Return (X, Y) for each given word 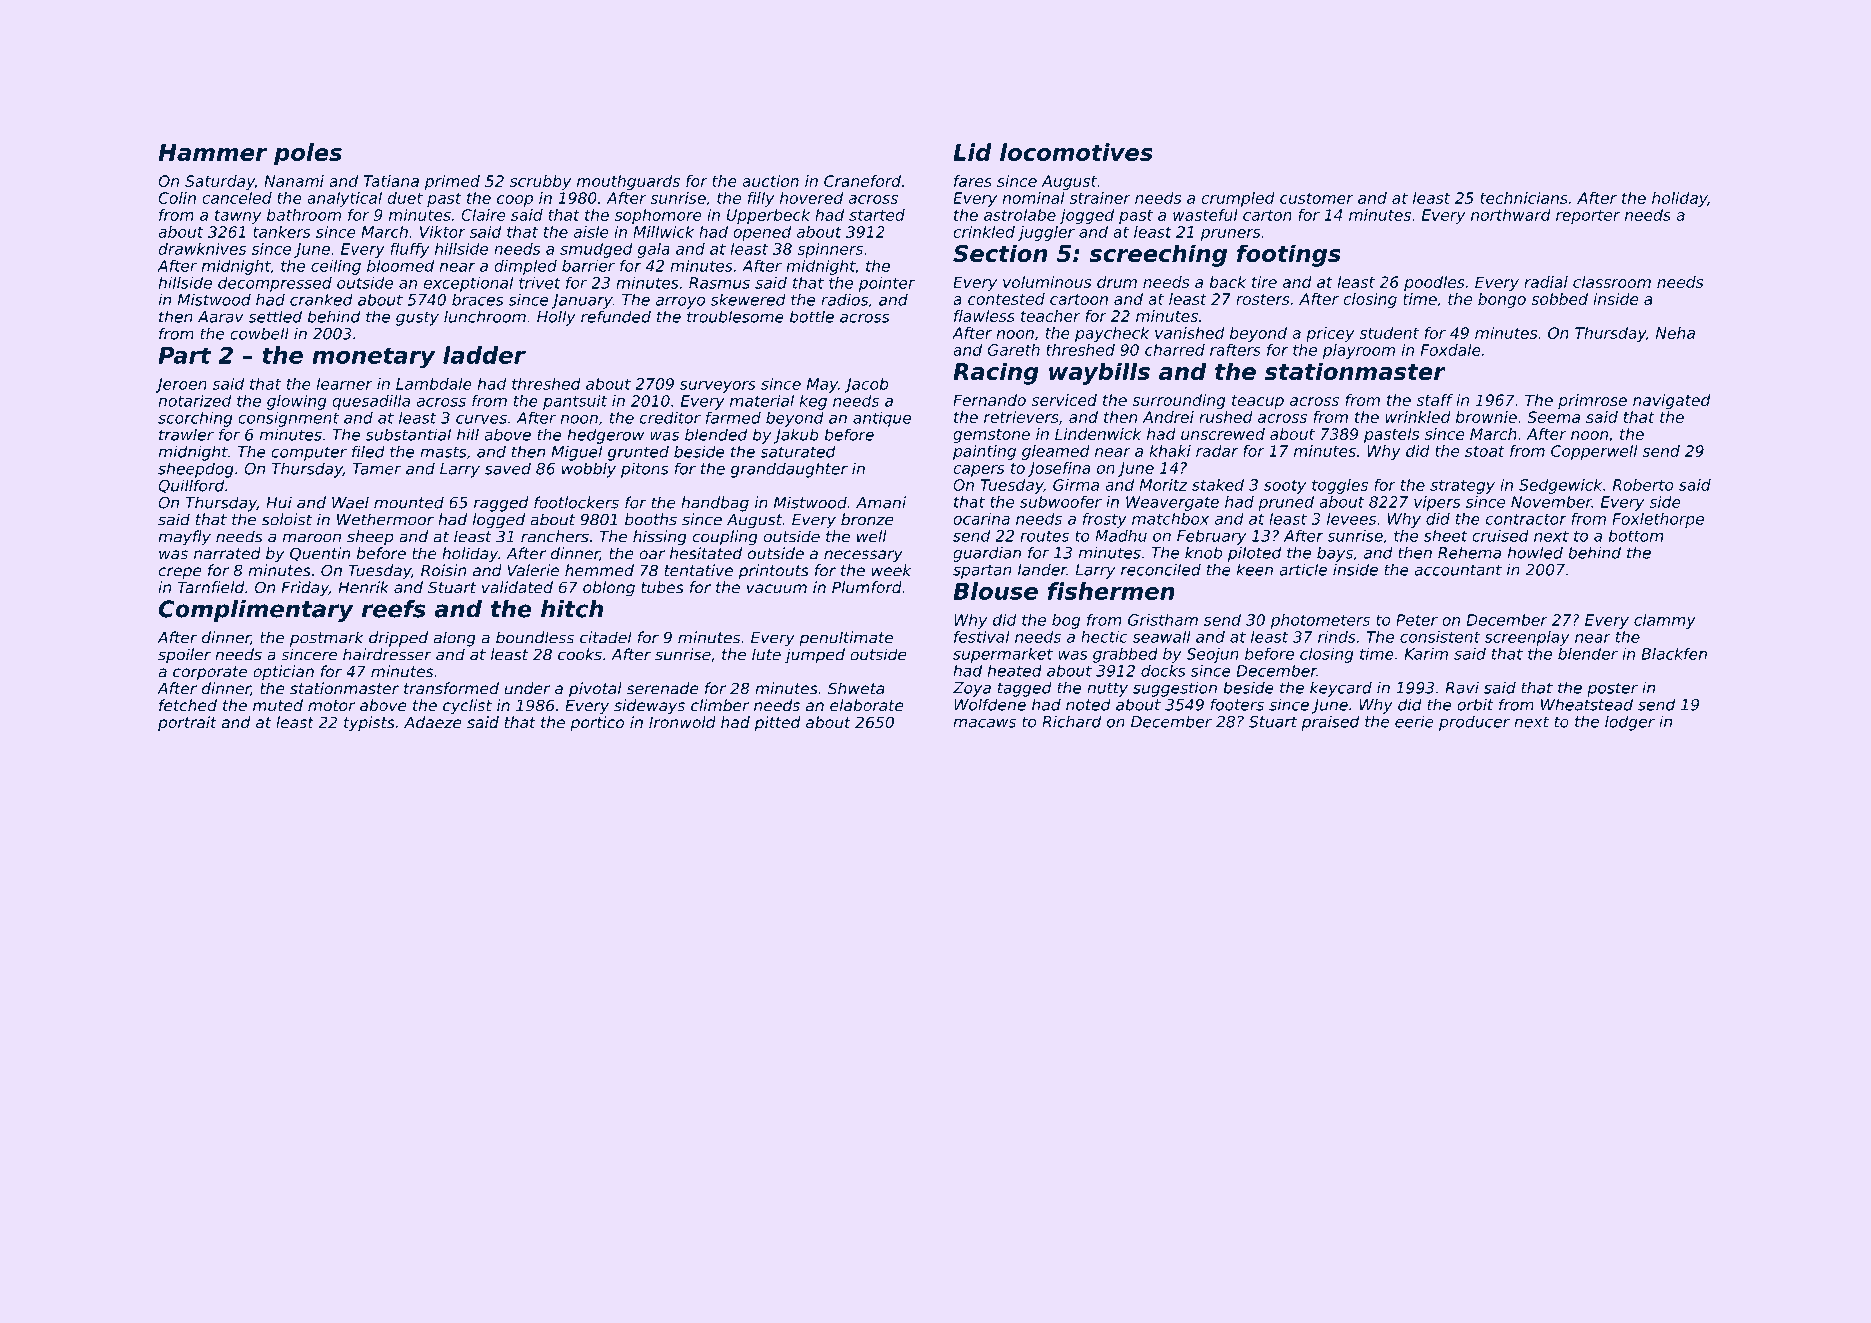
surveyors (718, 387)
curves (481, 419)
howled (1535, 552)
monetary (373, 358)
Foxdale (1451, 350)
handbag (715, 504)
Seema (1553, 417)
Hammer (213, 152)
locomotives (1076, 152)
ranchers (555, 536)
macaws (984, 723)
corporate (210, 673)
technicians (1524, 198)
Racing (996, 373)
